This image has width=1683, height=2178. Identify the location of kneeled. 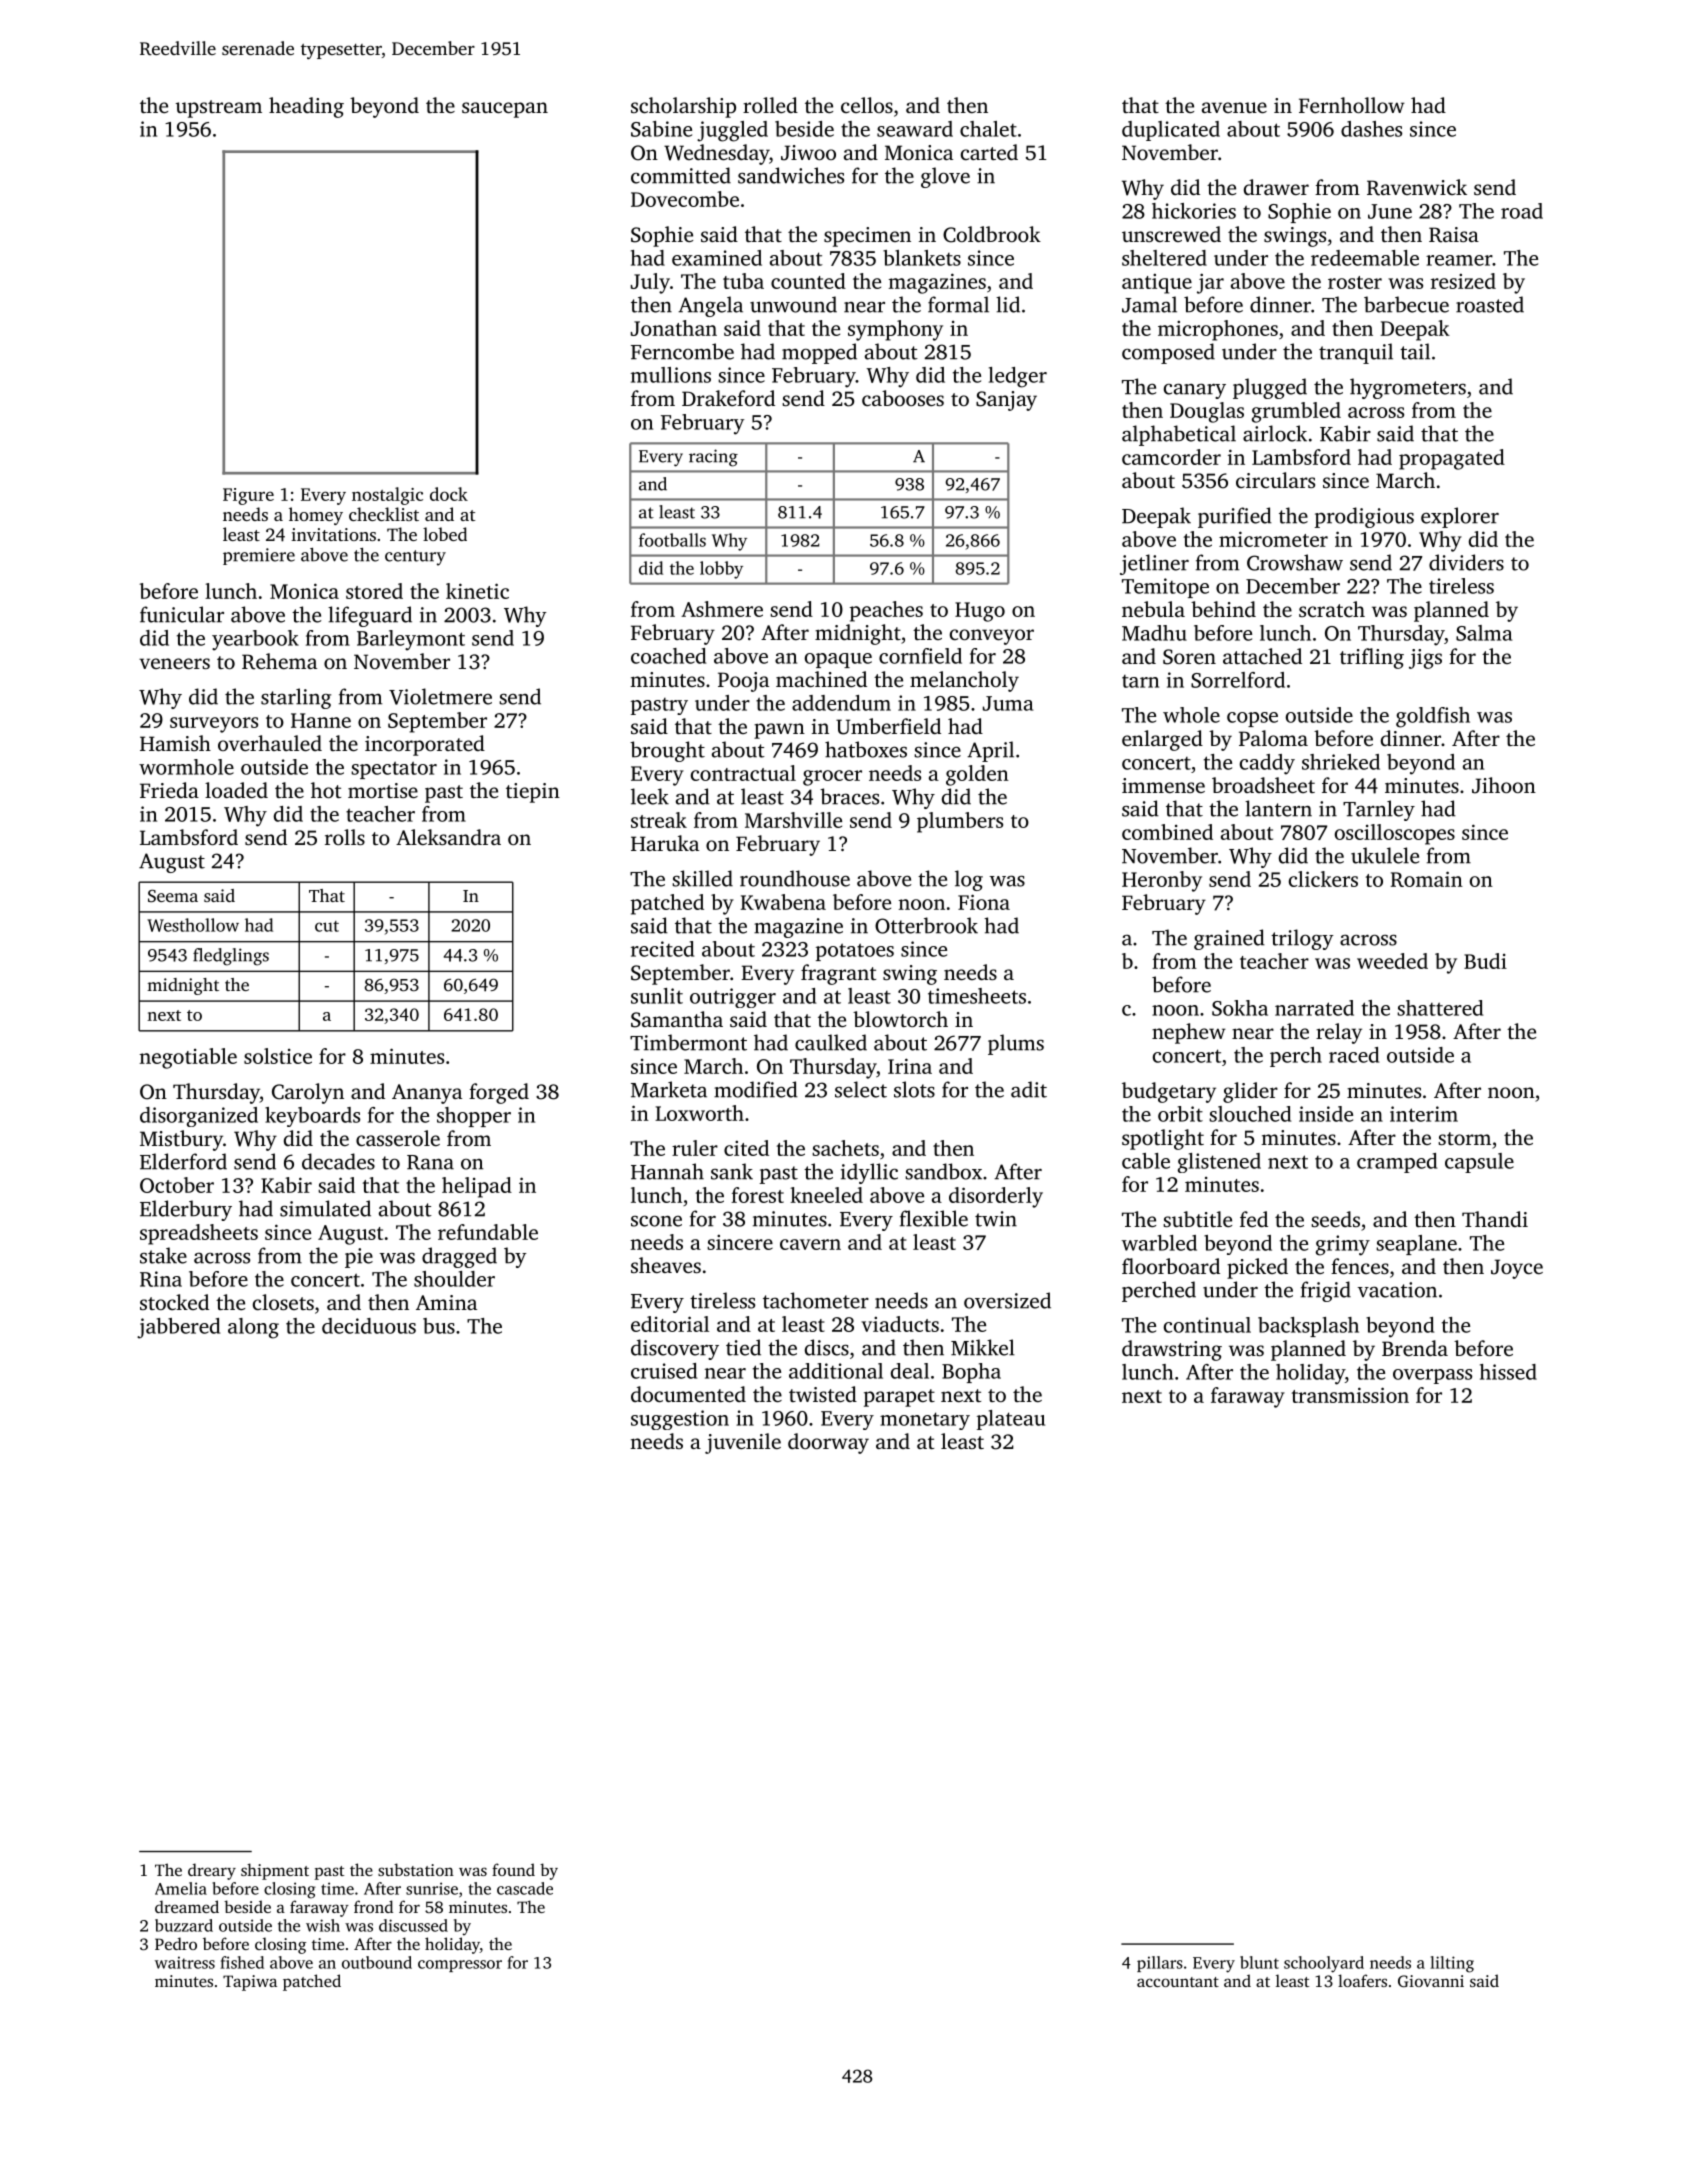
(826, 1195).
